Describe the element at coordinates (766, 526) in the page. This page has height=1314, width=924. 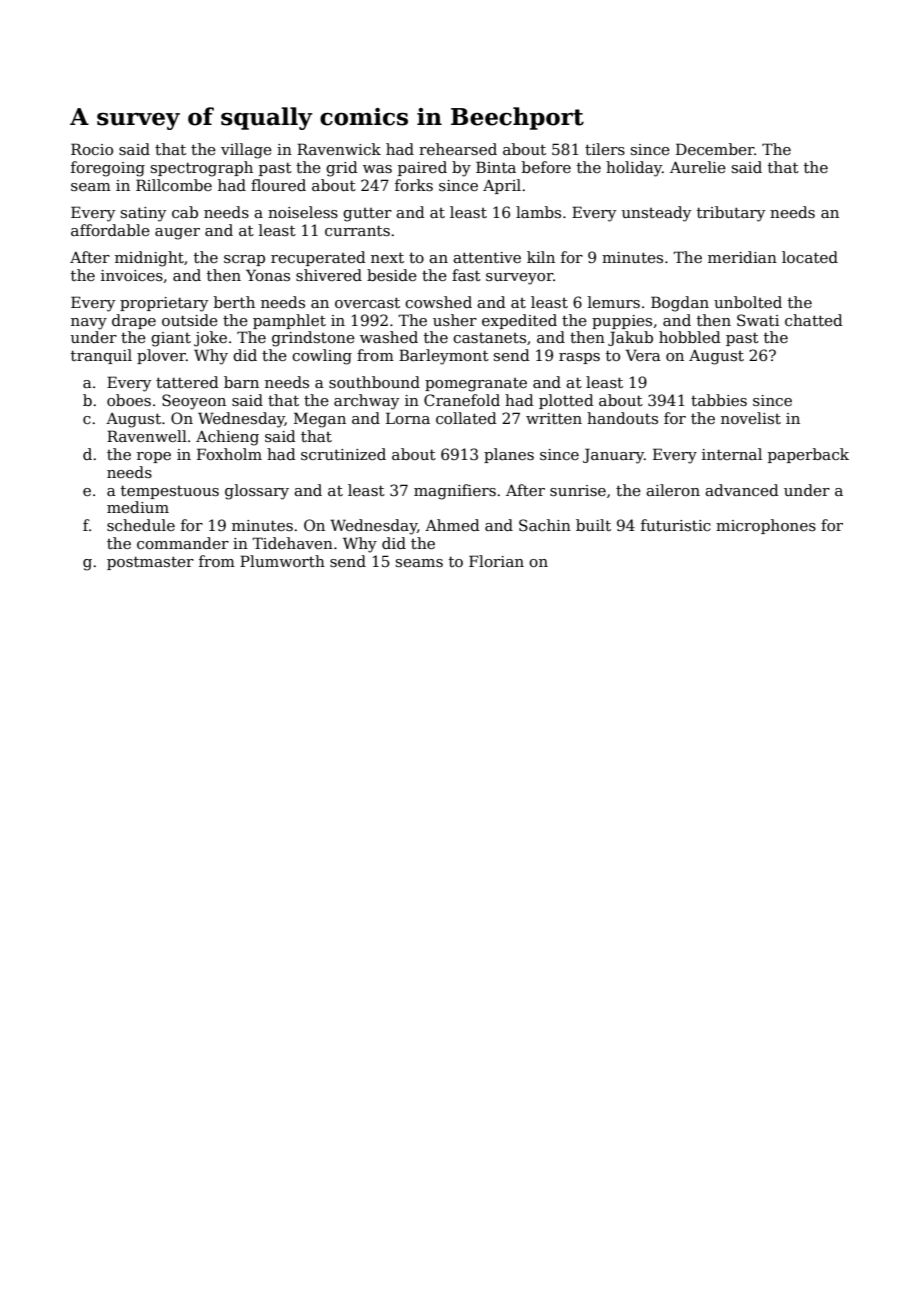
I see `microphones` at that location.
